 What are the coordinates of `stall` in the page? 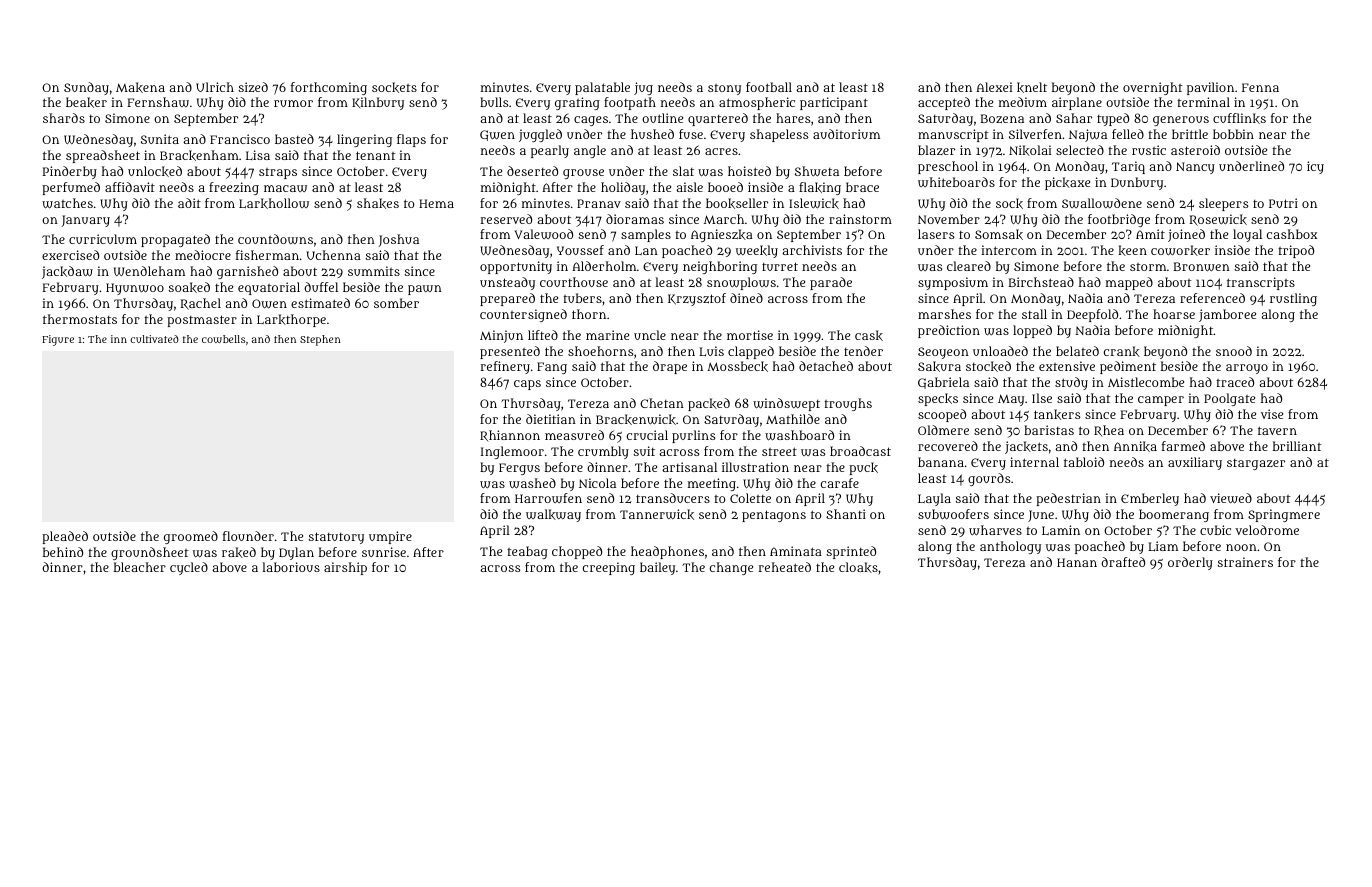 It's located at (1034, 314).
